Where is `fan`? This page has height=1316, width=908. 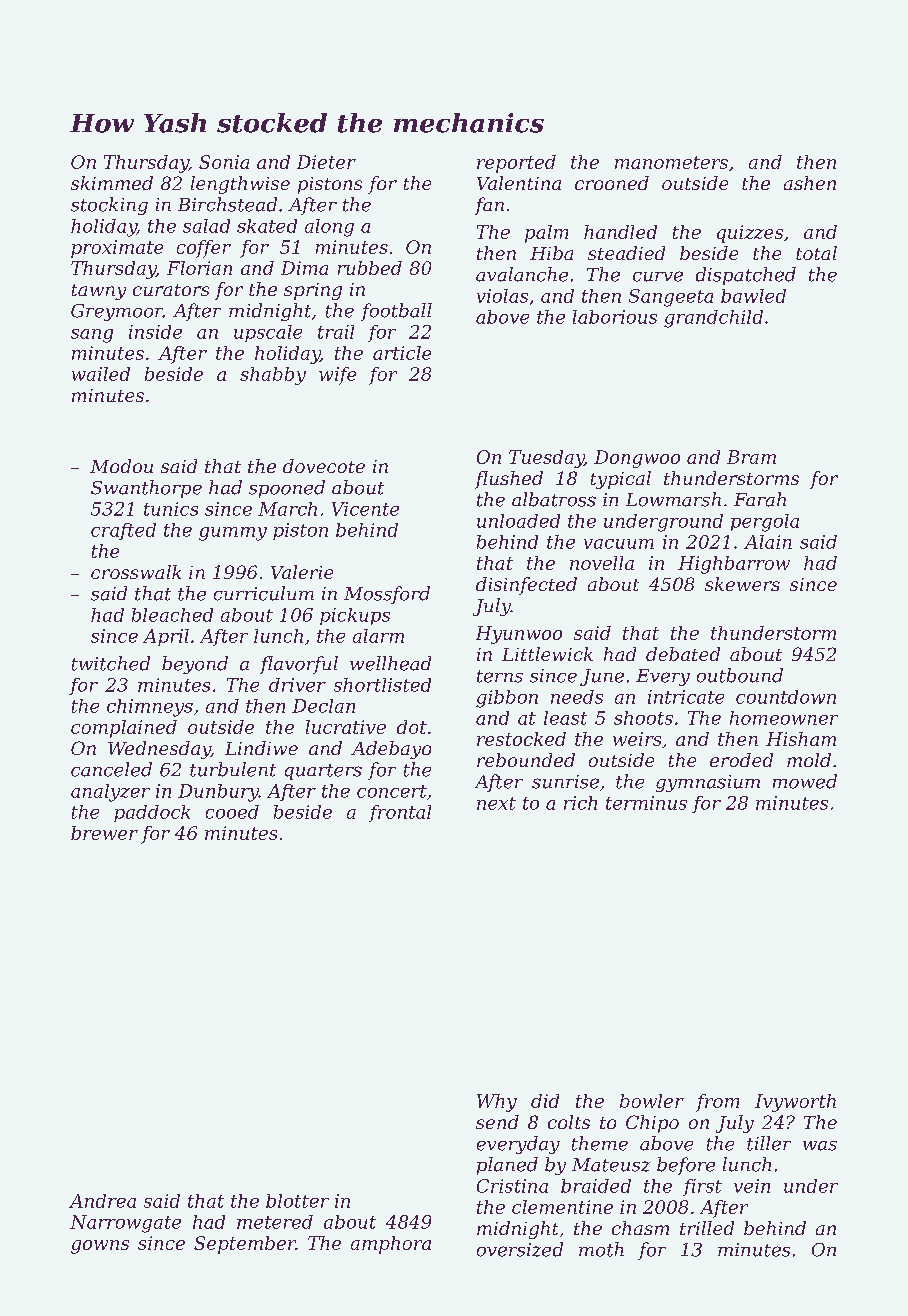 fan is located at coordinates (489, 206).
